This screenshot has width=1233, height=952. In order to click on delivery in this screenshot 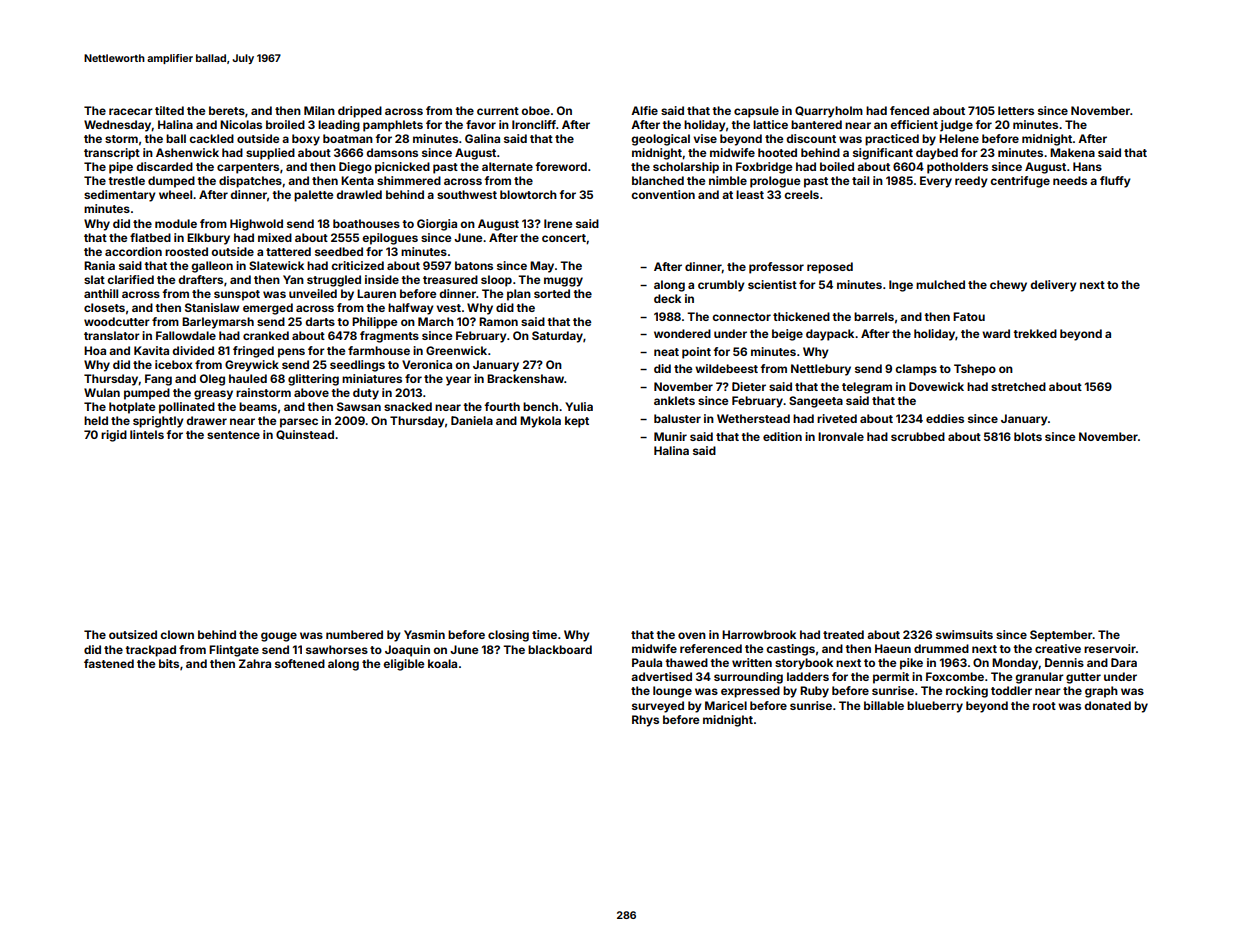, I will do `click(1053, 286)`.
